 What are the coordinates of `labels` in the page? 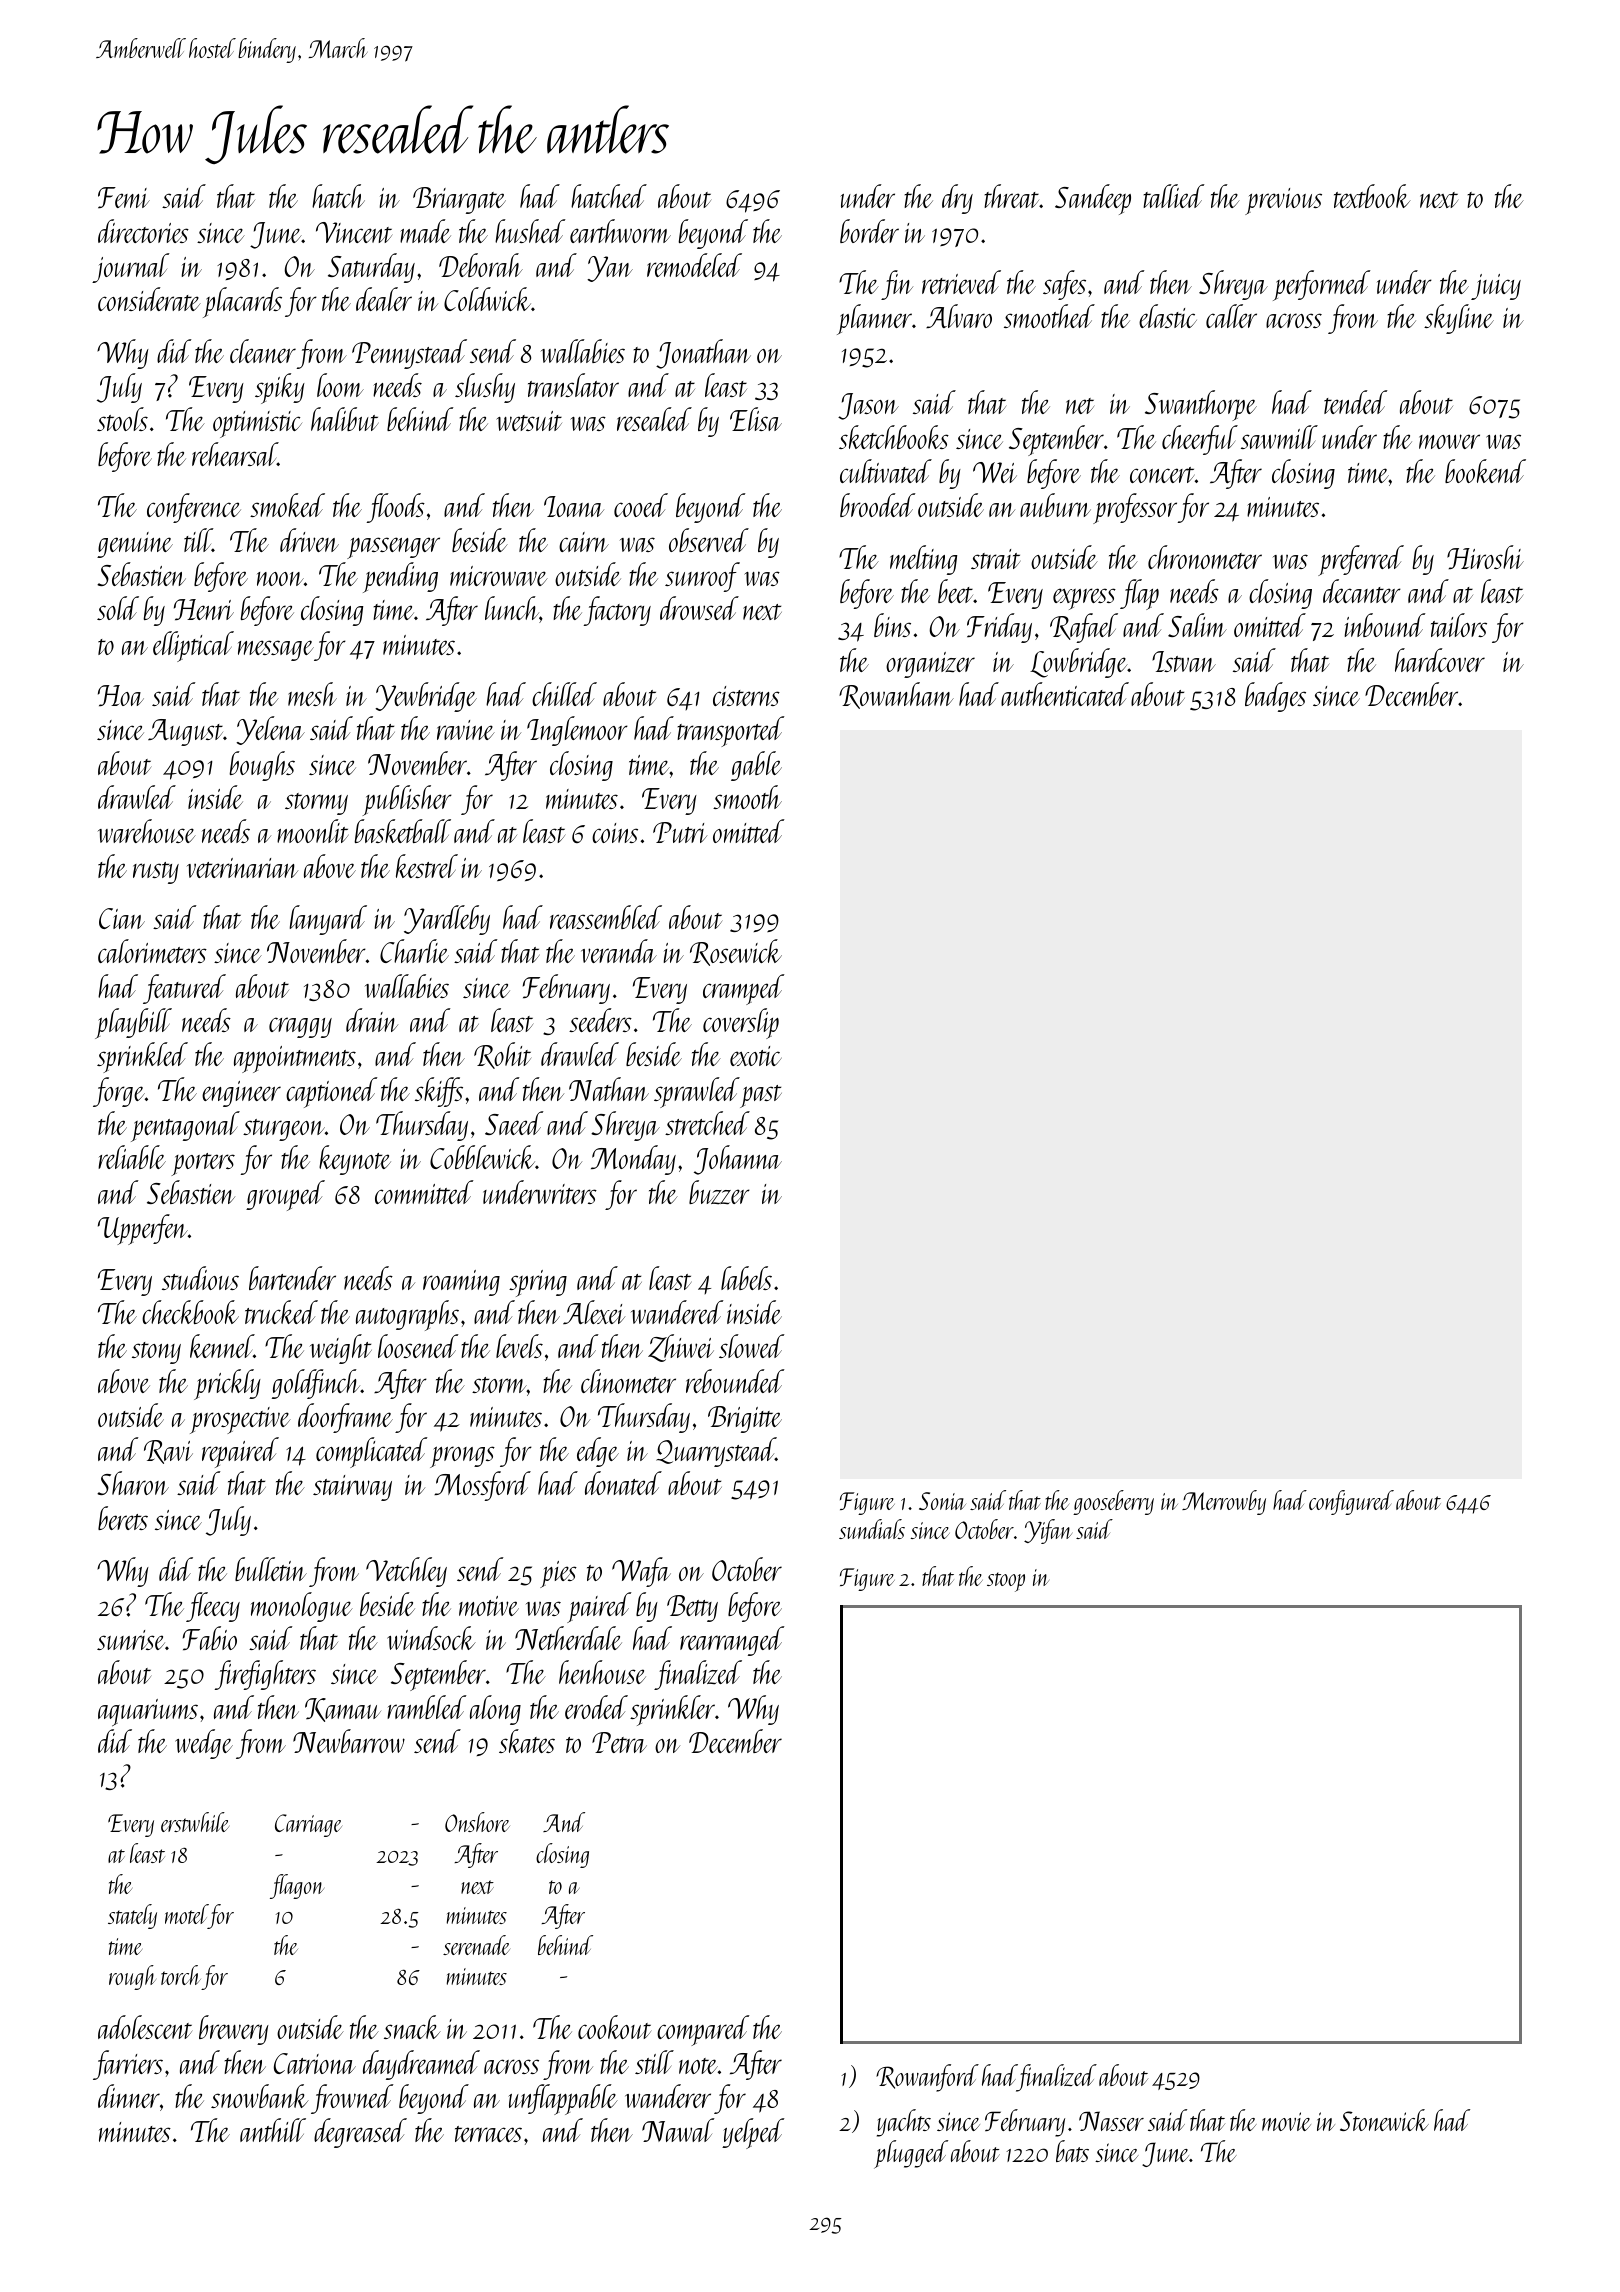 It's located at (746, 1278).
